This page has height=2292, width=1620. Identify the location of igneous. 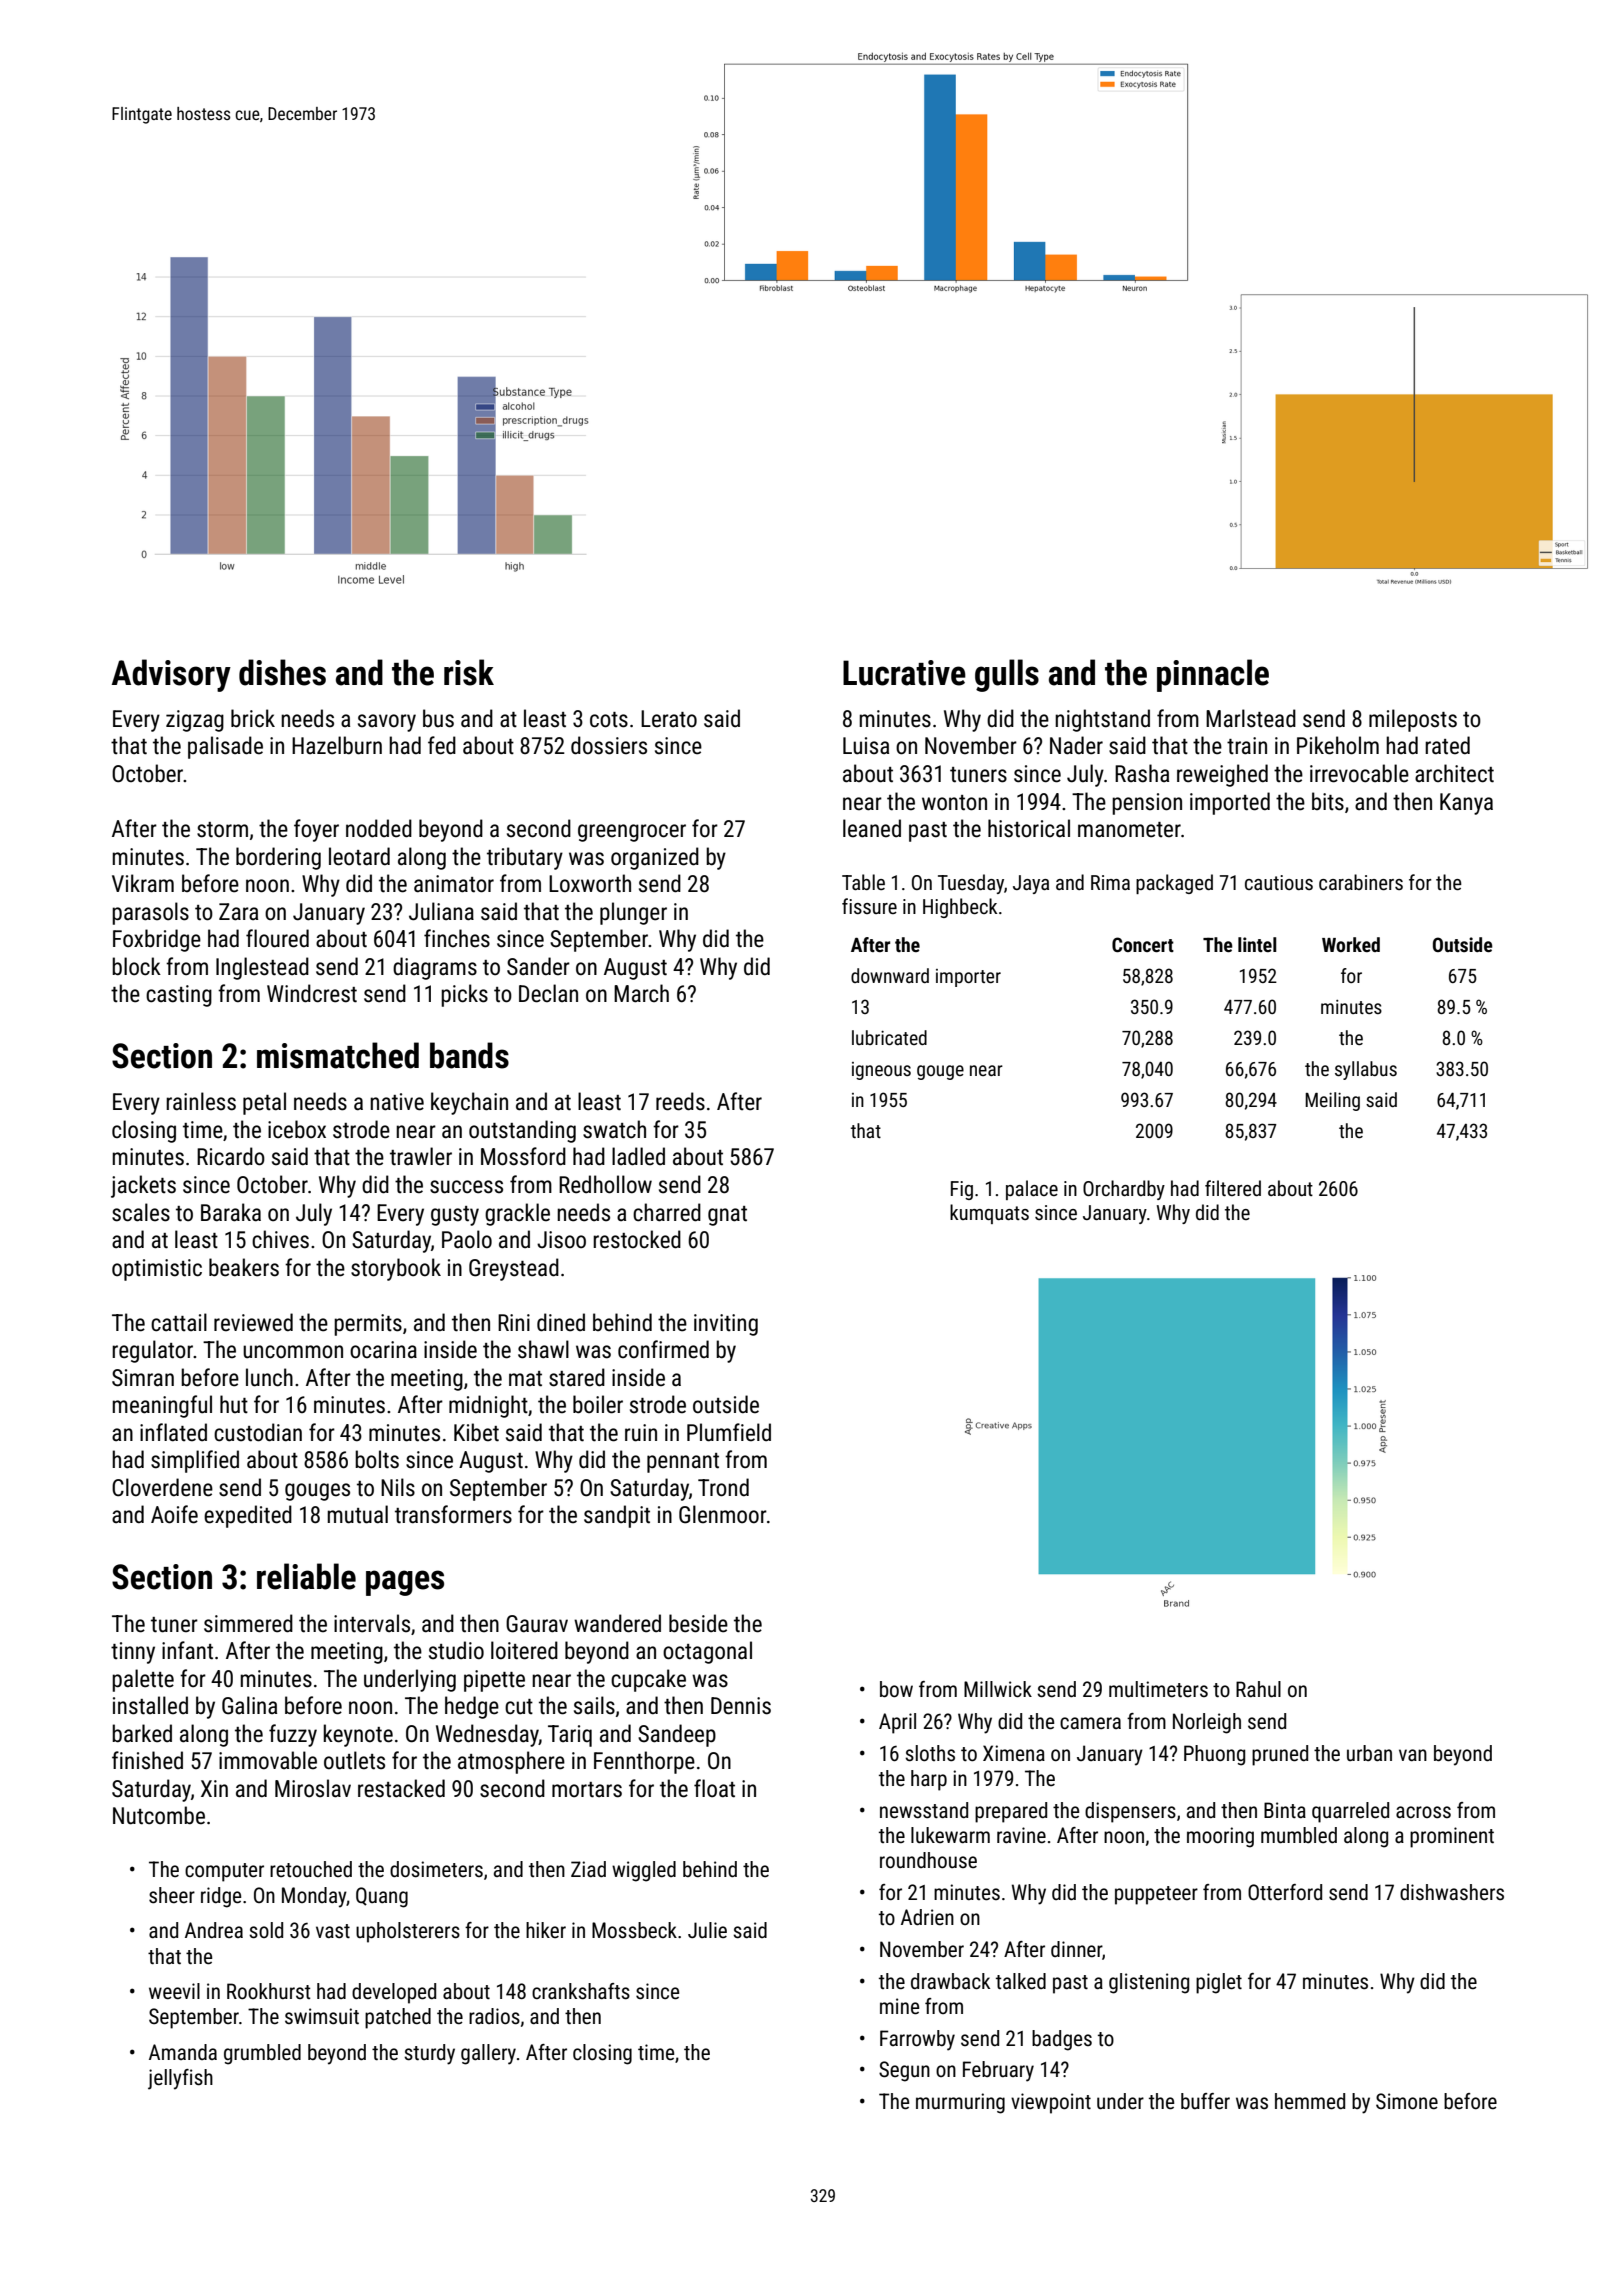
(881, 1071).
